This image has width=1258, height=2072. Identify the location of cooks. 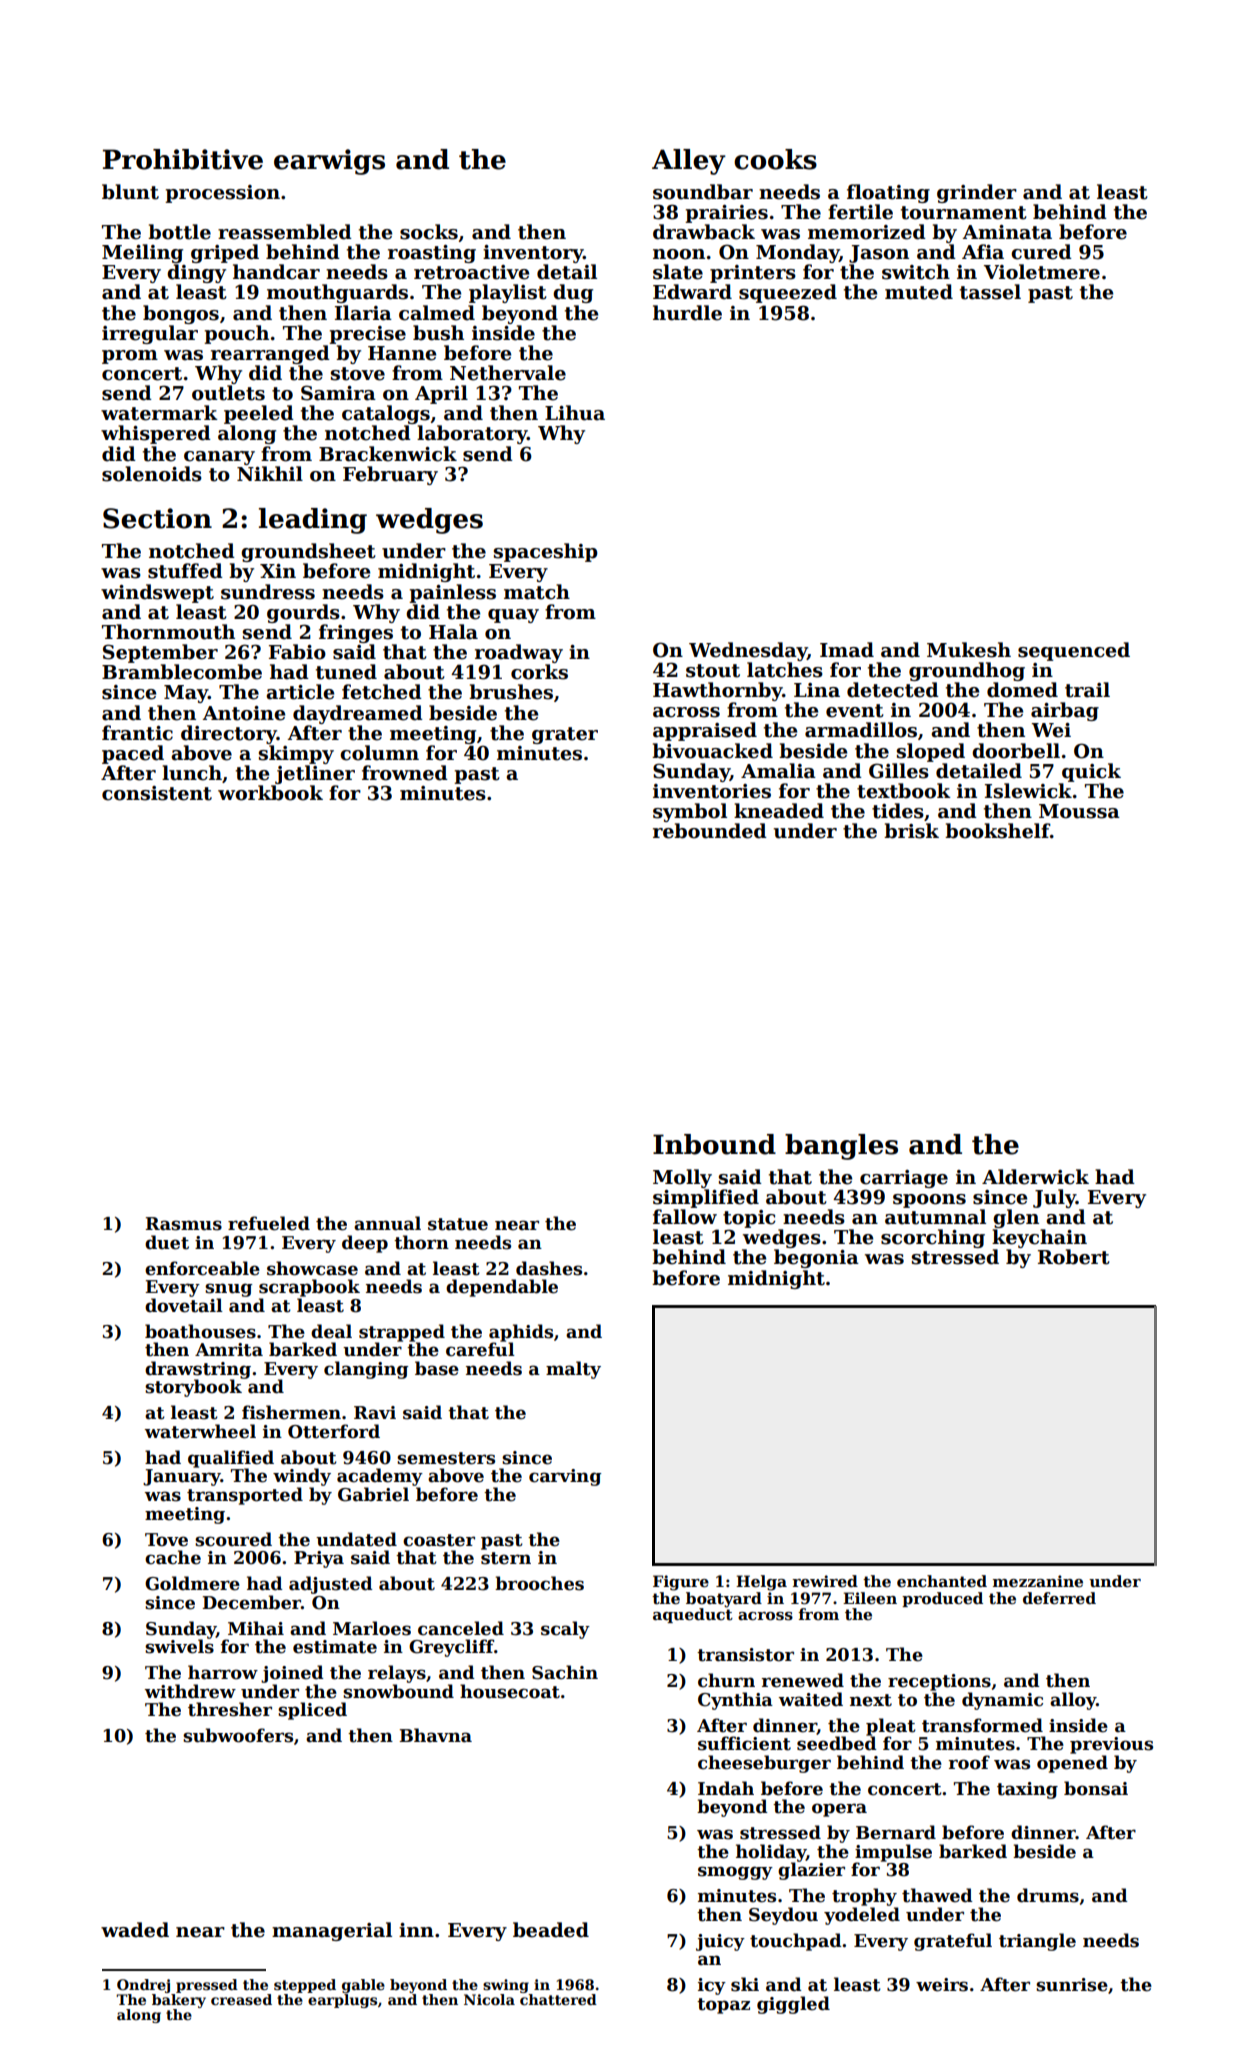
(775, 159).
